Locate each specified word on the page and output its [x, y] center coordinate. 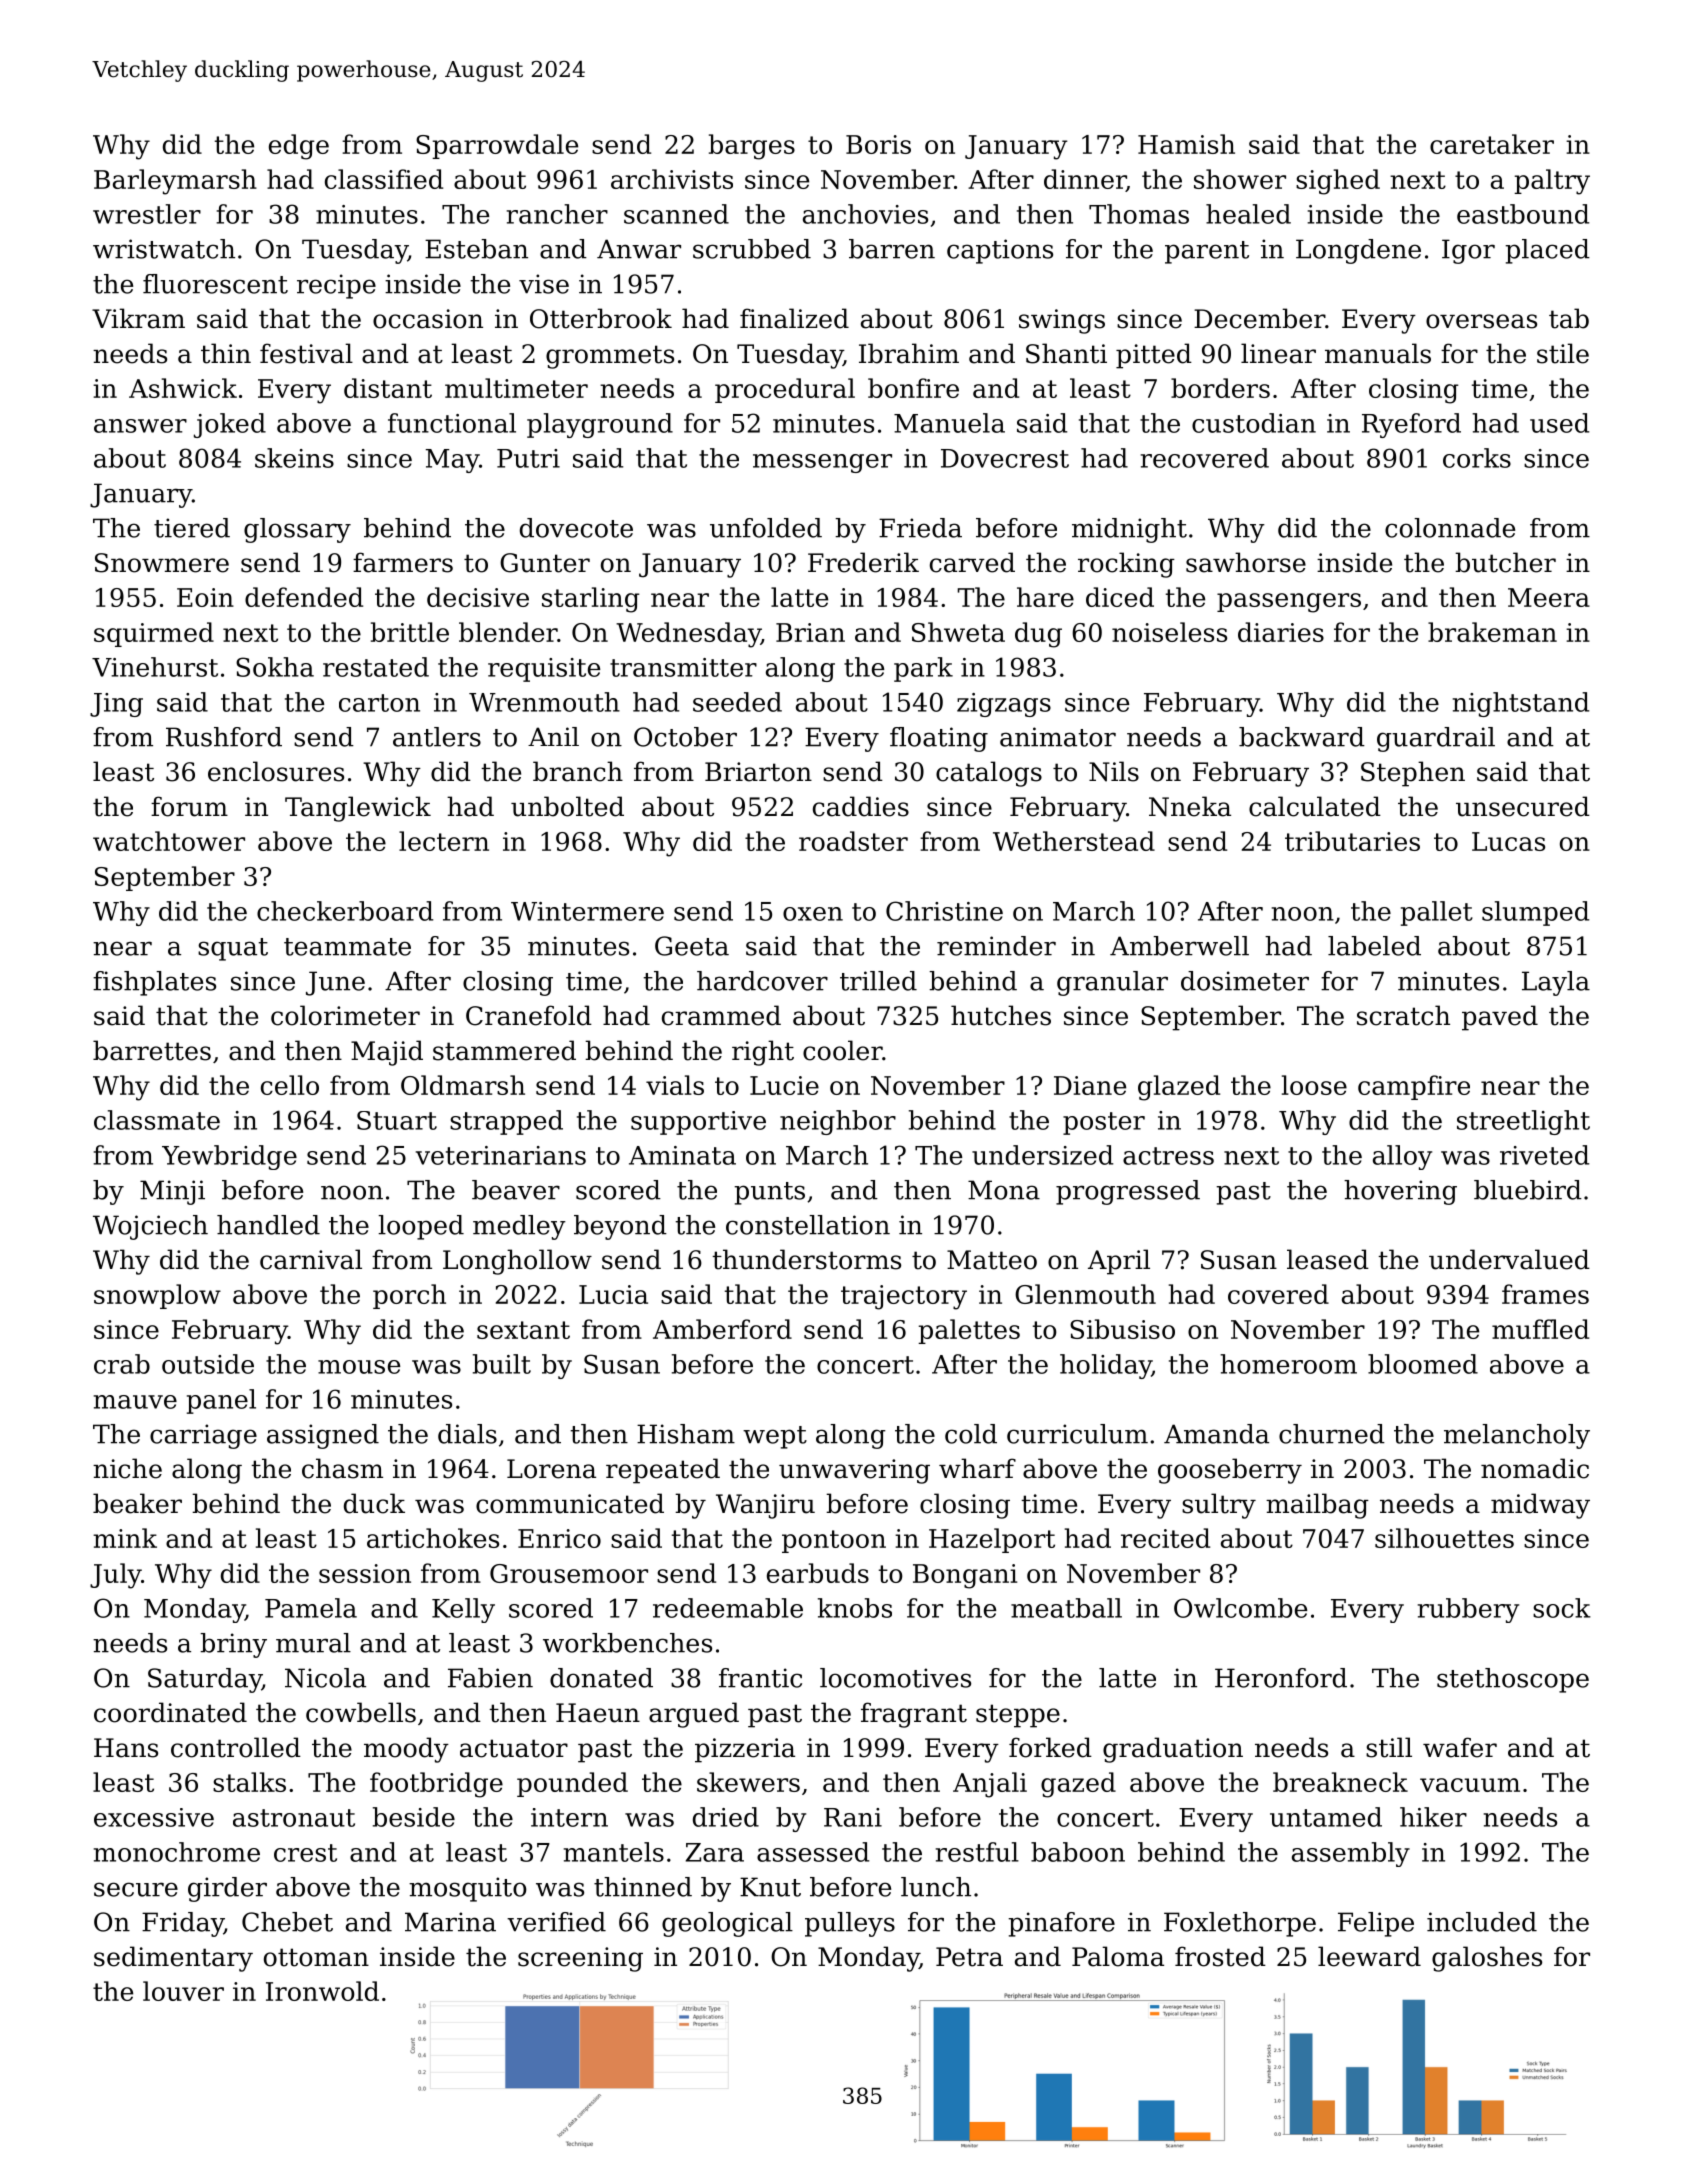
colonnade [1450, 528]
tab [1569, 318]
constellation [808, 1225]
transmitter [683, 667]
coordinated [170, 1712]
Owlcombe [1240, 1608]
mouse [359, 1367]
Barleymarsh [175, 182]
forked [1050, 1747]
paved [1500, 1018]
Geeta [692, 946]
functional [452, 423]
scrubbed [752, 249]
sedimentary [173, 1959]
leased [1328, 1259]
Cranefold [529, 1015]
